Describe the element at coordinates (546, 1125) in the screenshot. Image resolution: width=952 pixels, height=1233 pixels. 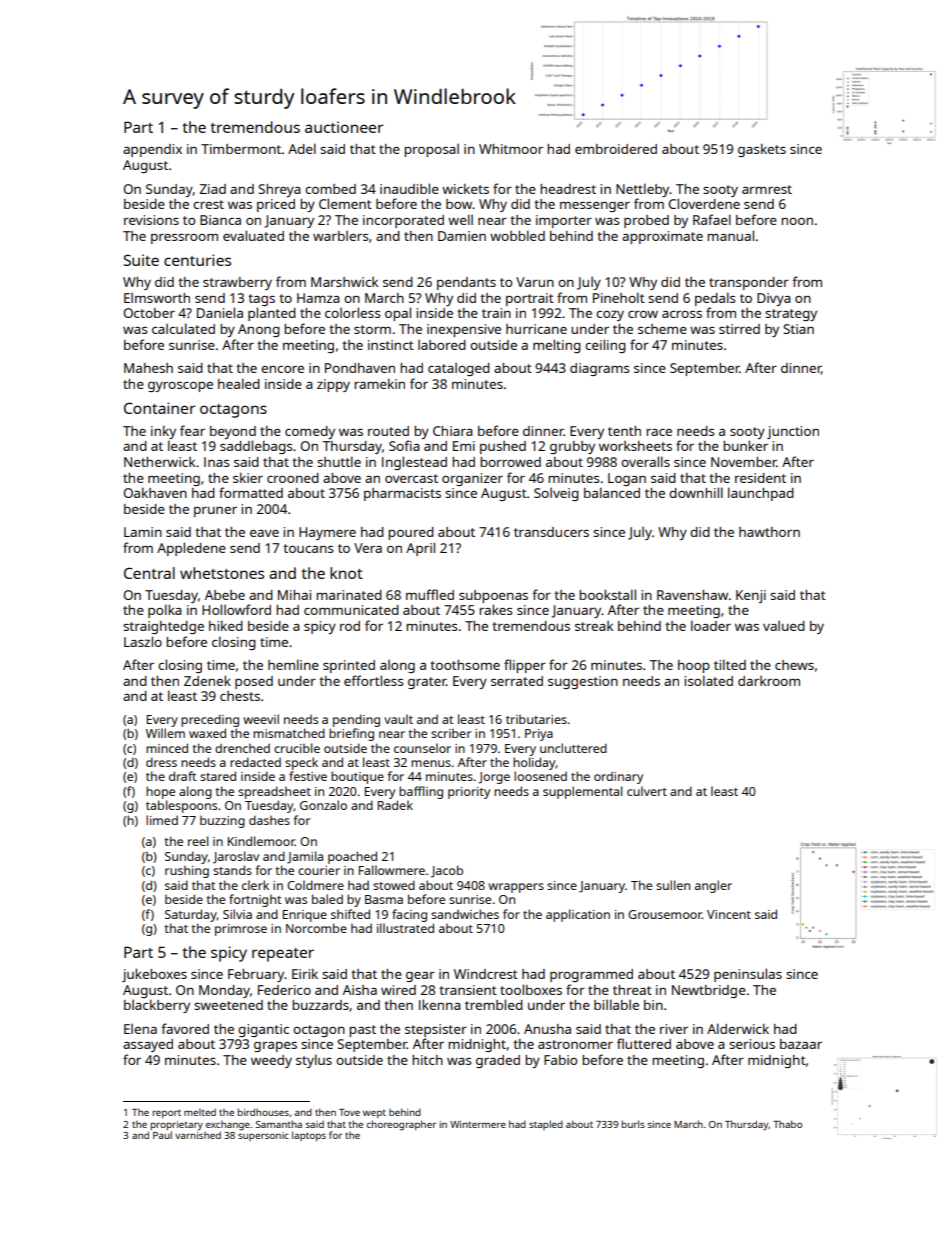
I see `stapled` at that location.
